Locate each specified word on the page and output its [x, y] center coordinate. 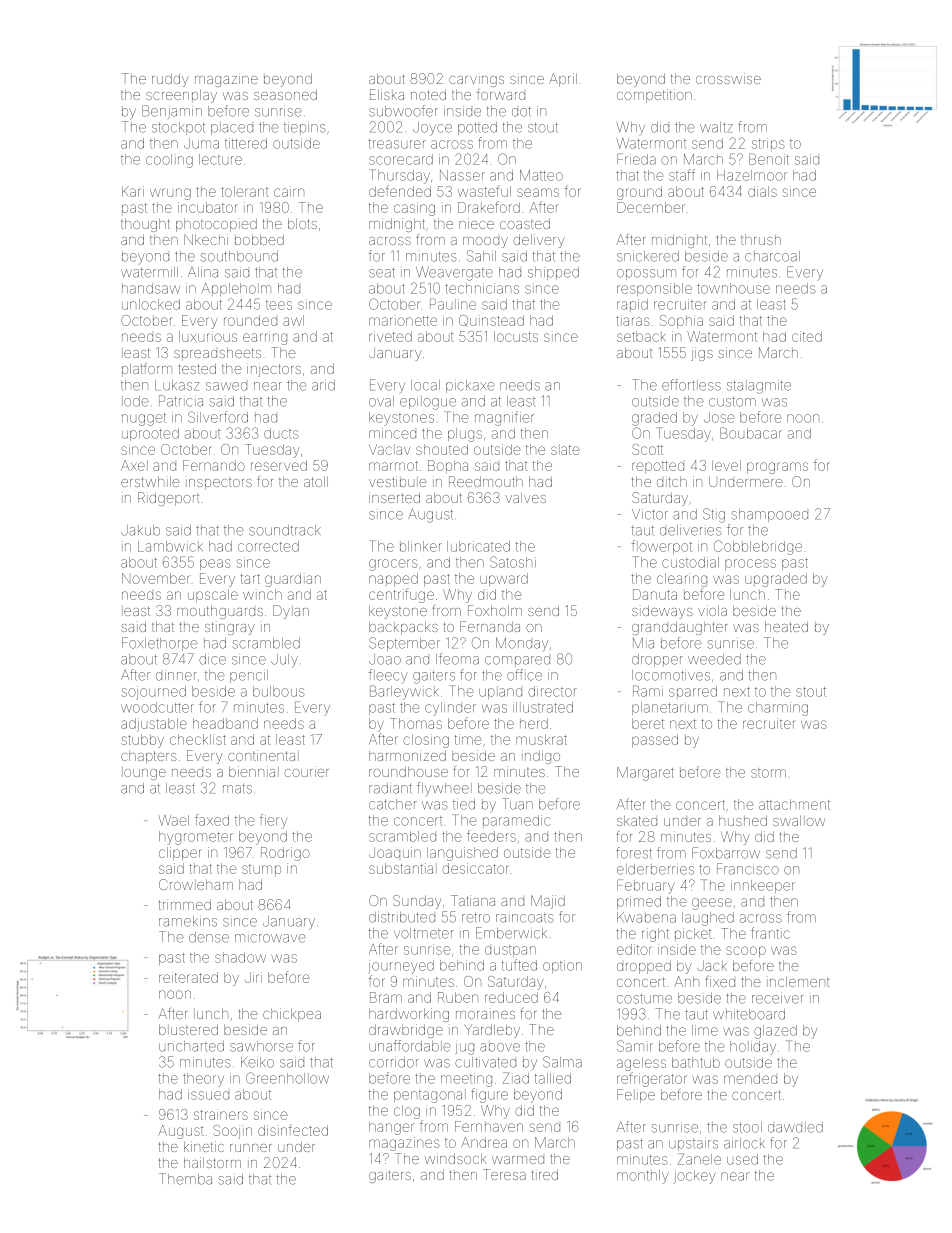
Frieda [636, 159]
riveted [390, 336]
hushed [743, 820]
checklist [198, 739]
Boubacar [751, 433]
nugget [144, 419]
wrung [170, 194]
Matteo [541, 175]
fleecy [388, 676]
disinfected [293, 1130]
